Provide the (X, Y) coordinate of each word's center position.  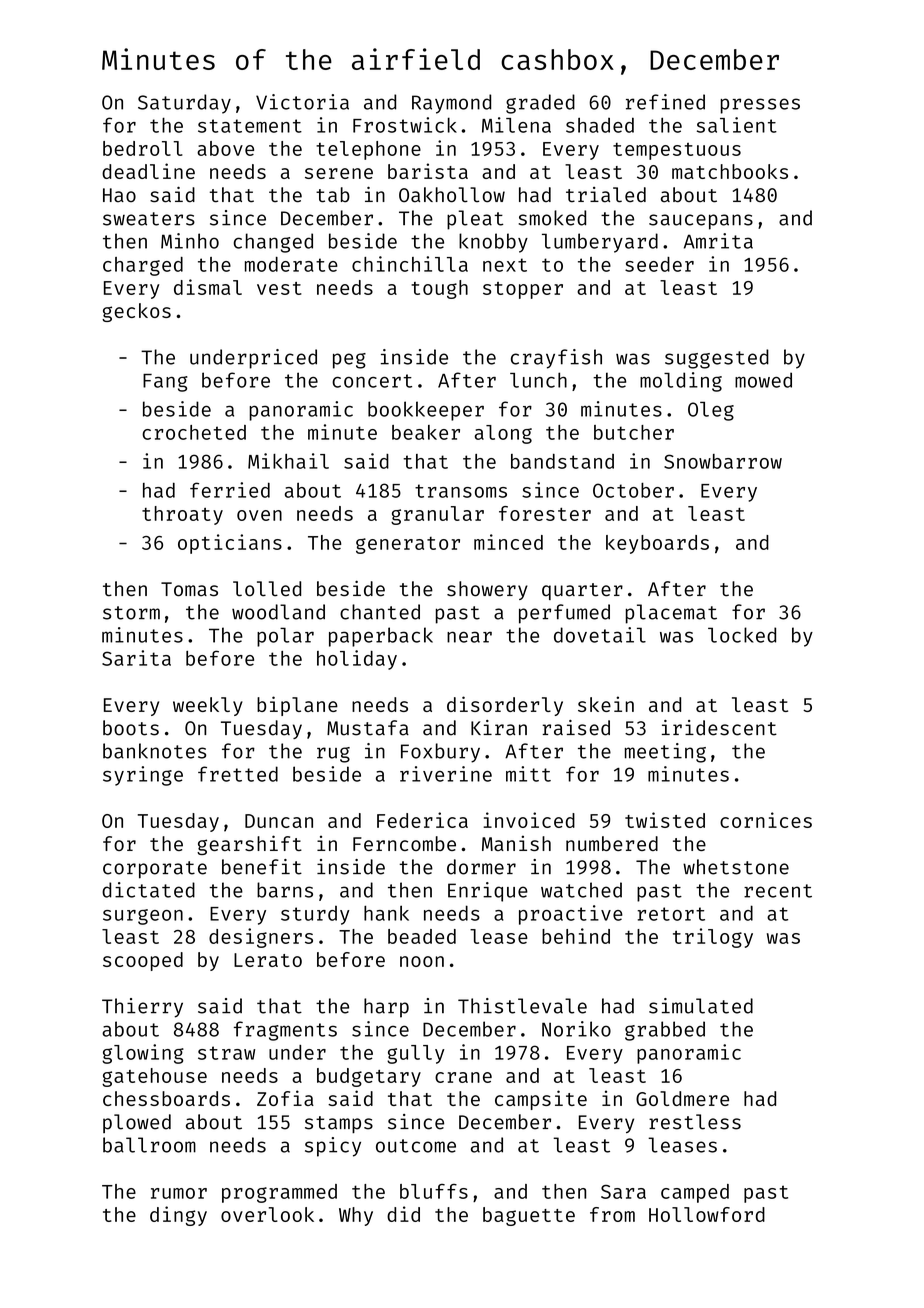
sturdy (315, 915)
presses (760, 106)
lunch (538, 380)
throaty (182, 515)
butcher (634, 432)
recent (778, 891)
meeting (665, 753)
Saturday (184, 104)
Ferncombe (404, 843)
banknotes (154, 751)
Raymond (451, 104)
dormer (481, 867)
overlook (267, 1214)
